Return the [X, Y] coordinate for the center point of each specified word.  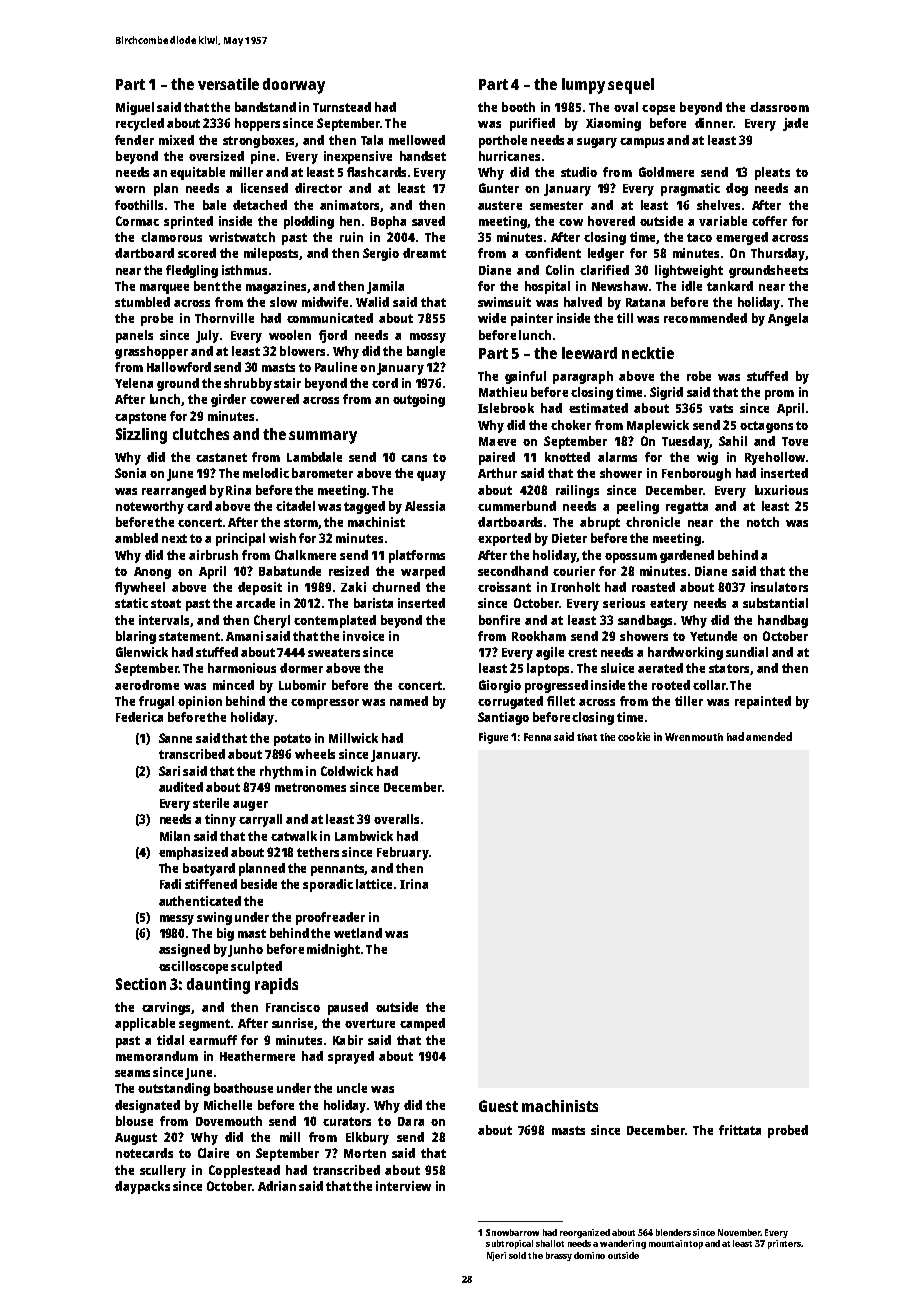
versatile [228, 84]
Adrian [277, 1186]
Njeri [496, 1256]
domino [589, 1255]
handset [423, 156]
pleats [772, 173]
